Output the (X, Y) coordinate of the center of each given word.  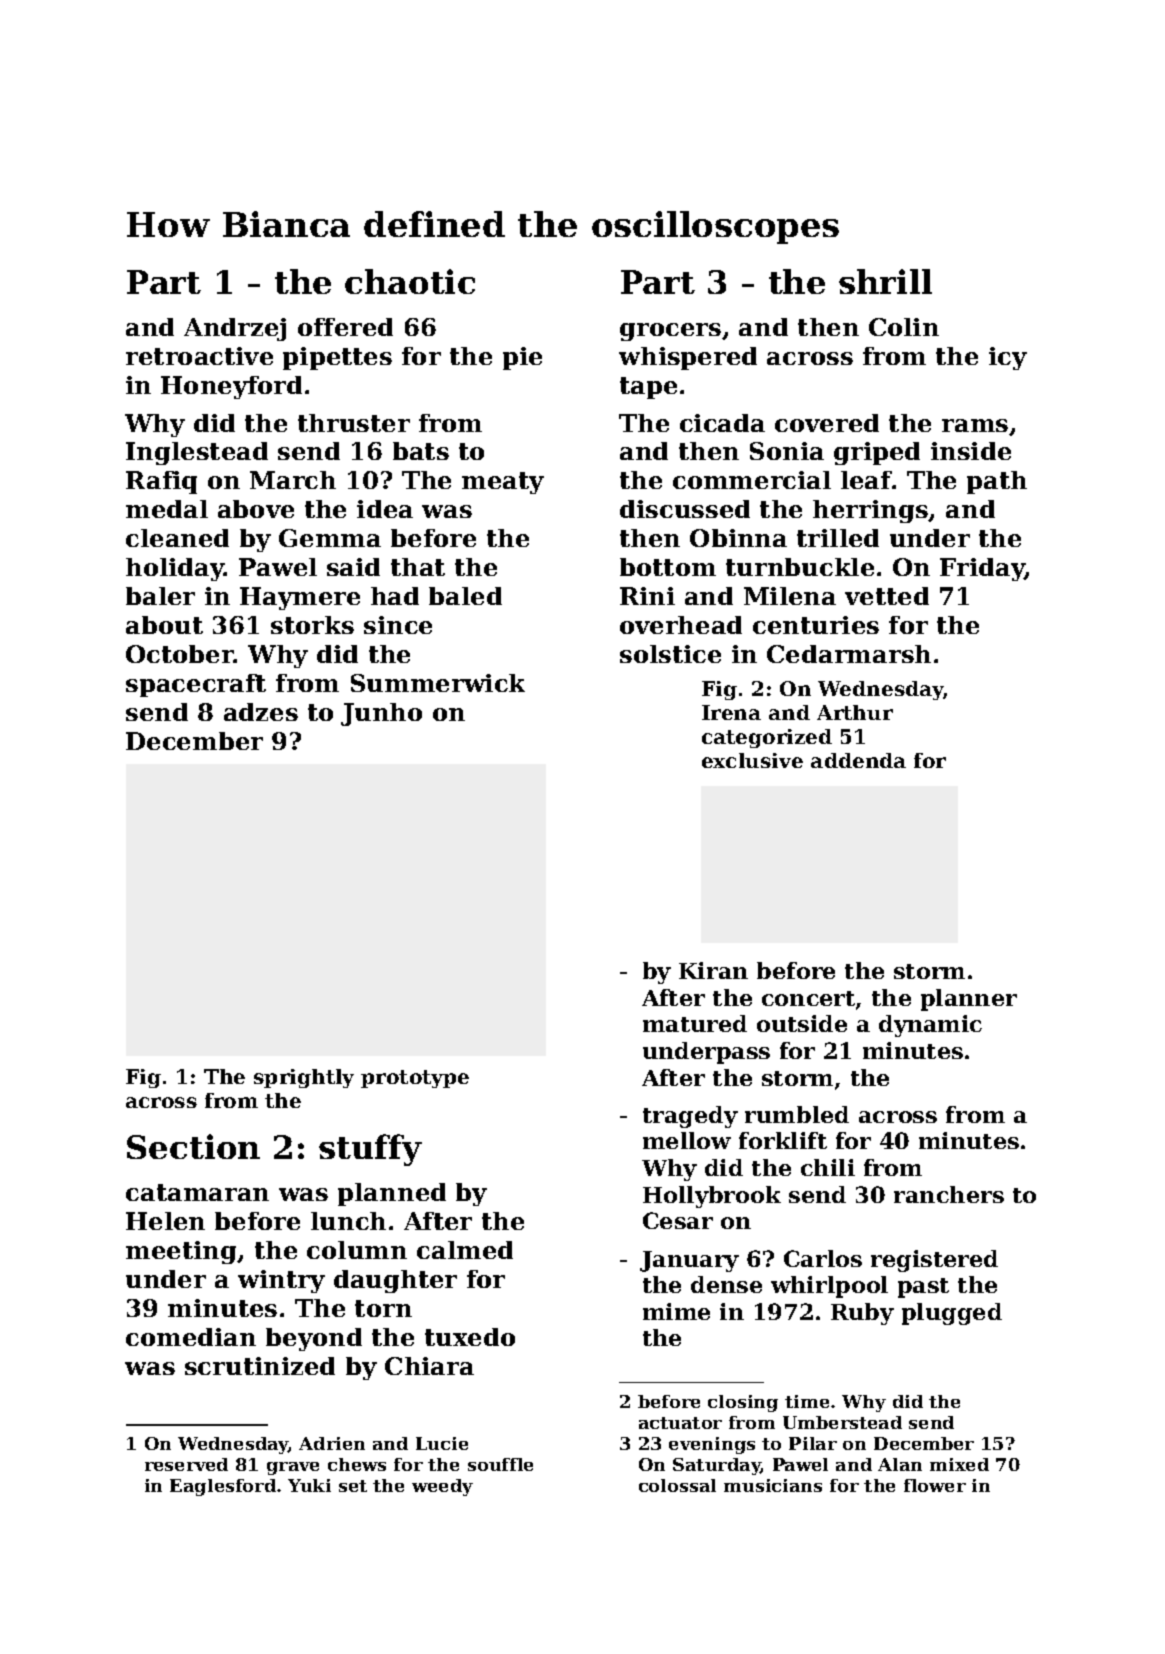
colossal (677, 1485)
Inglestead (197, 453)
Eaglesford (223, 1487)
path (997, 482)
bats (421, 451)
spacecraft (196, 685)
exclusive (752, 760)
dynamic (930, 1026)
